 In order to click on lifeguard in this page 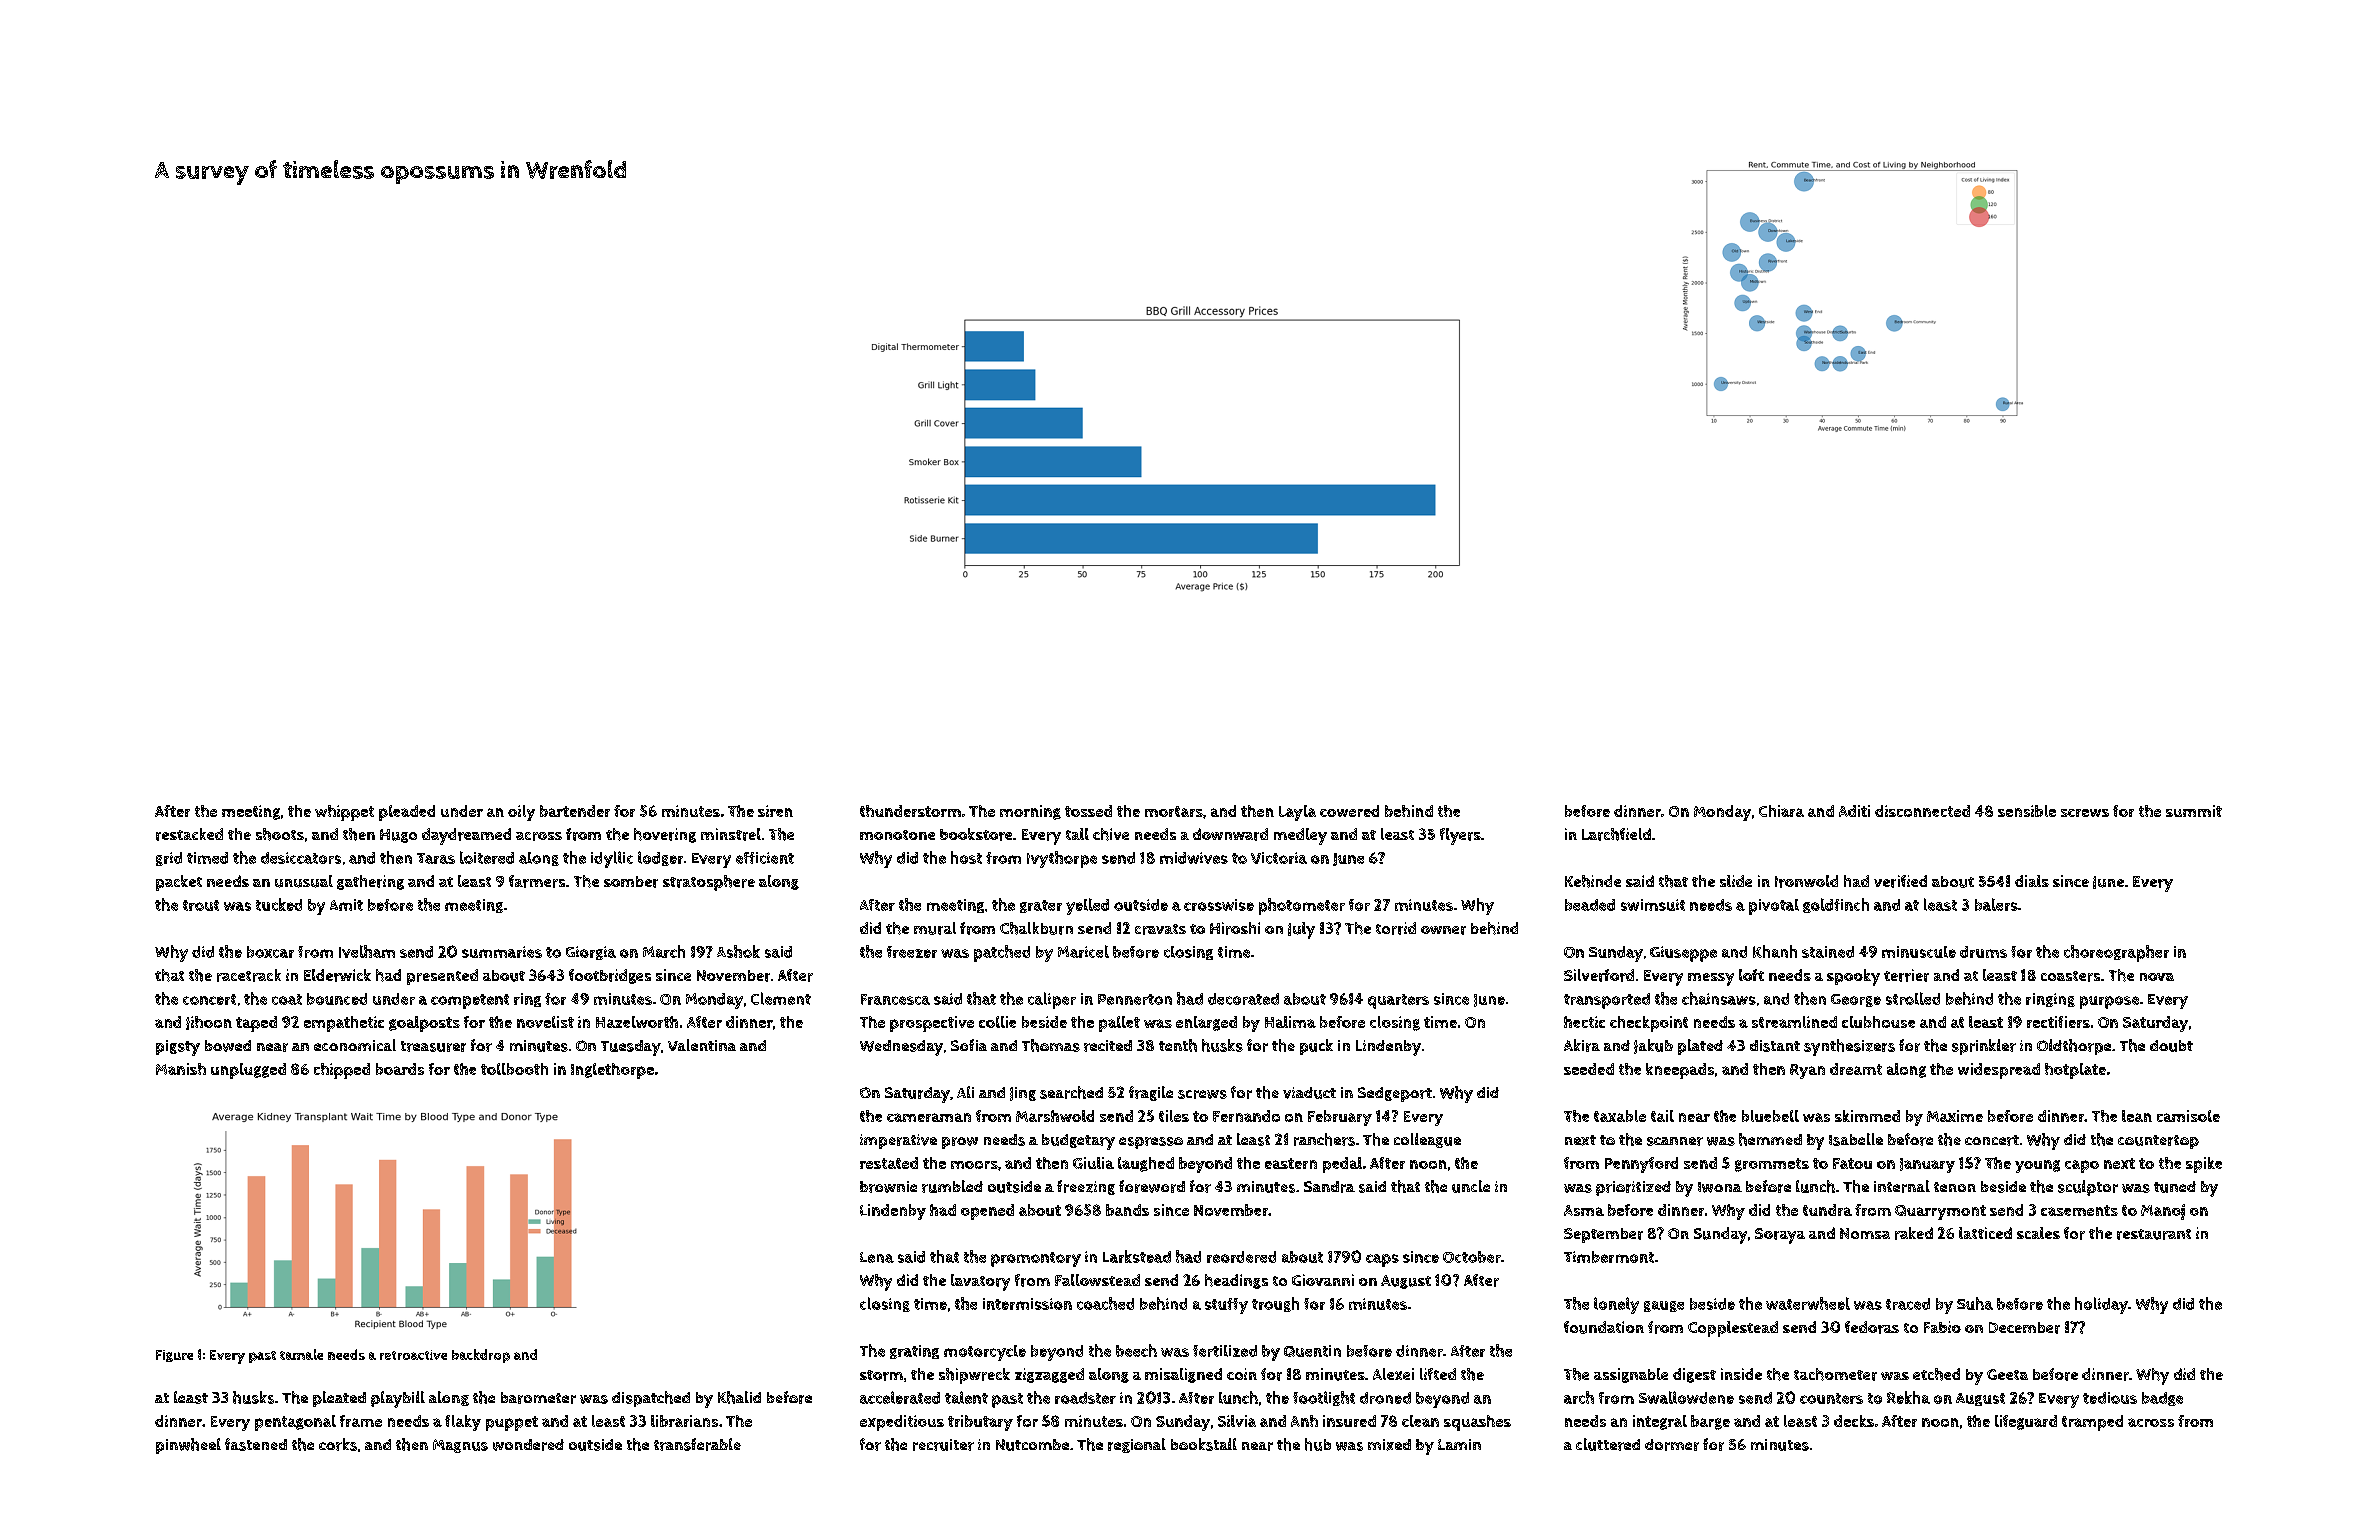, I will do `click(2026, 1422)`.
